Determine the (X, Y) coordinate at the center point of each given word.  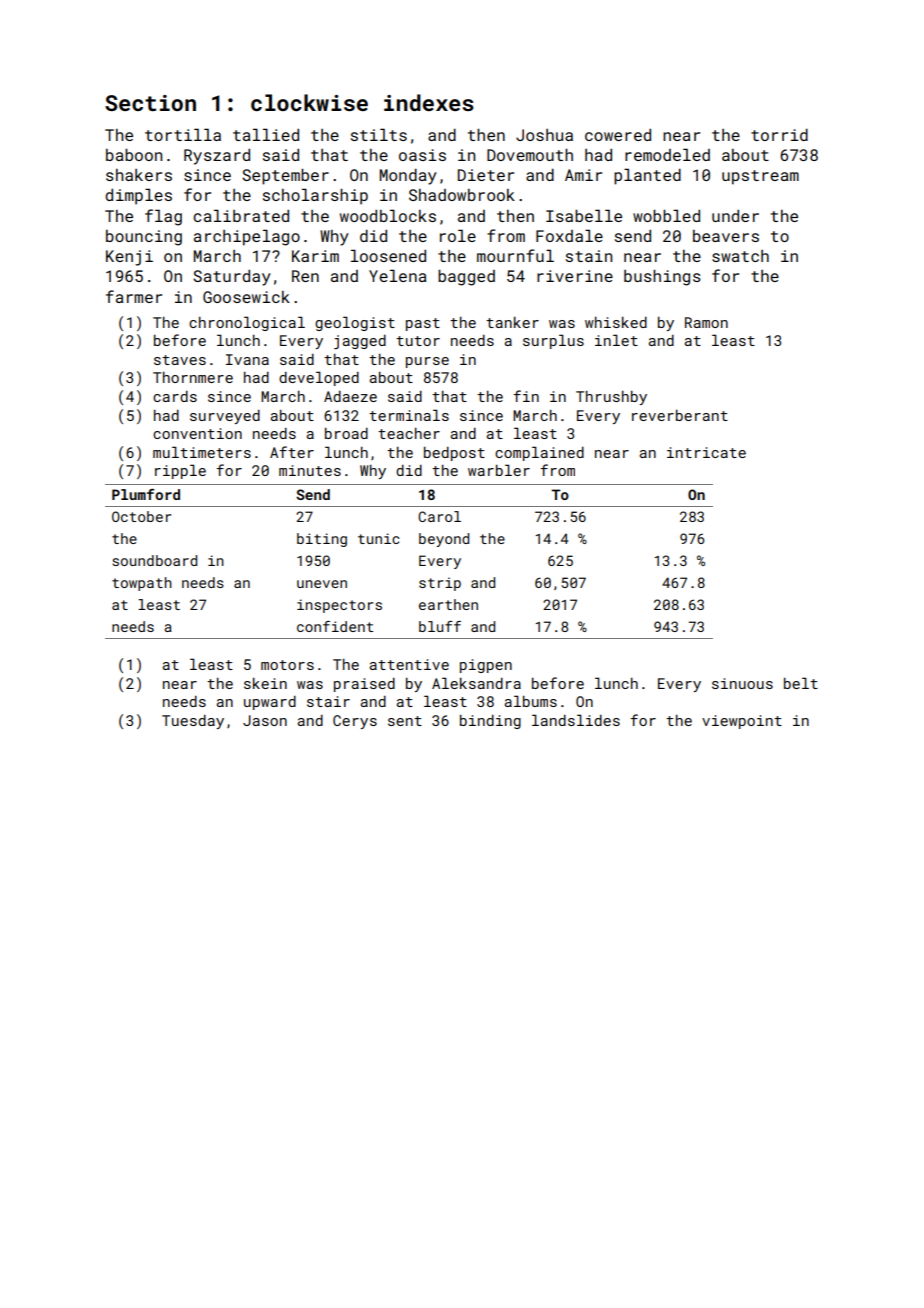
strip (440, 584)
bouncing (144, 238)
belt (801, 683)
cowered (618, 135)
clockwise (309, 102)
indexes (429, 102)
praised (364, 685)
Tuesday (193, 722)
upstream (760, 177)
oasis (422, 155)
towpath (142, 584)
